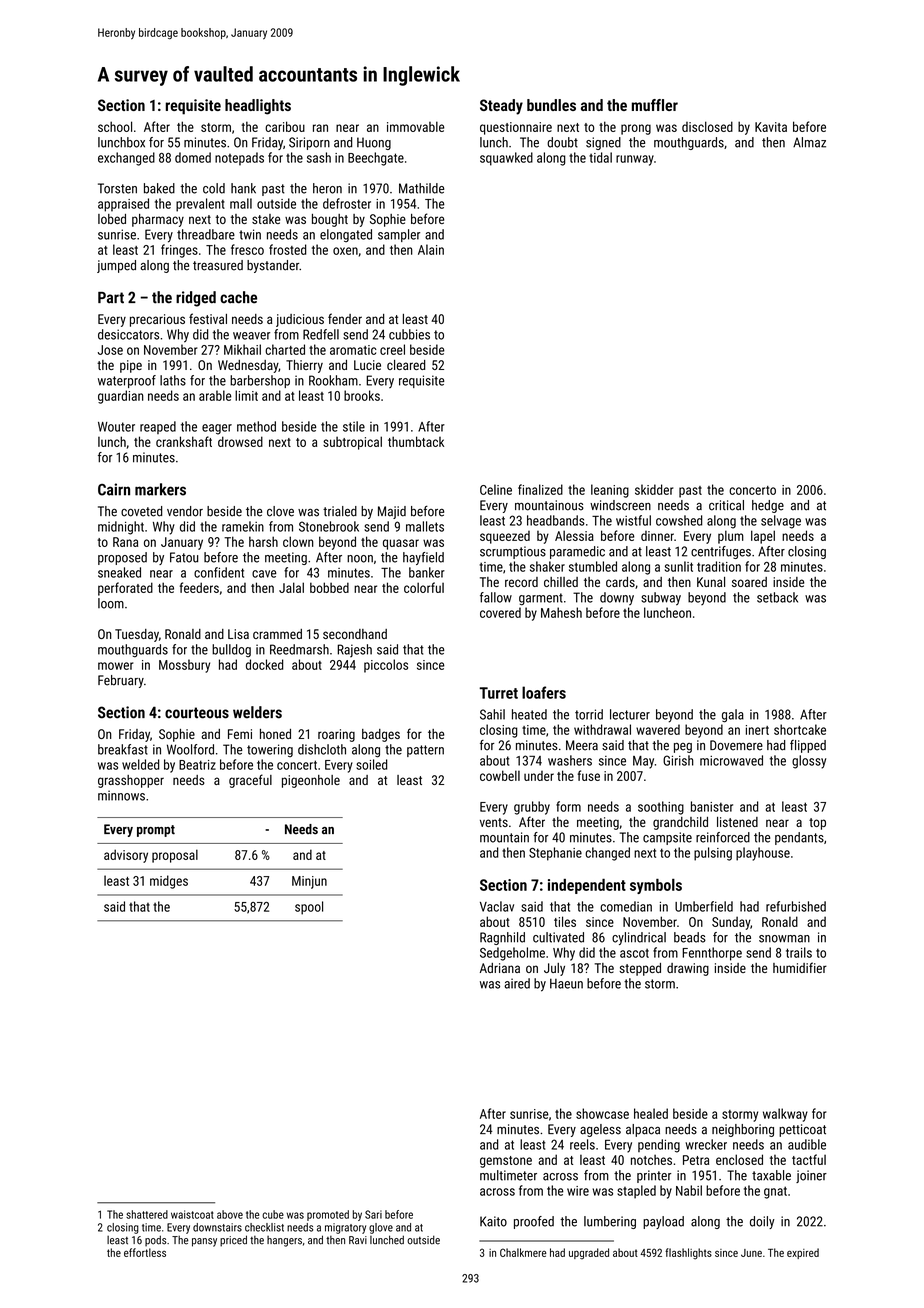  Describe the element at coordinates (160, 489) in the image. I see `markers` at that location.
